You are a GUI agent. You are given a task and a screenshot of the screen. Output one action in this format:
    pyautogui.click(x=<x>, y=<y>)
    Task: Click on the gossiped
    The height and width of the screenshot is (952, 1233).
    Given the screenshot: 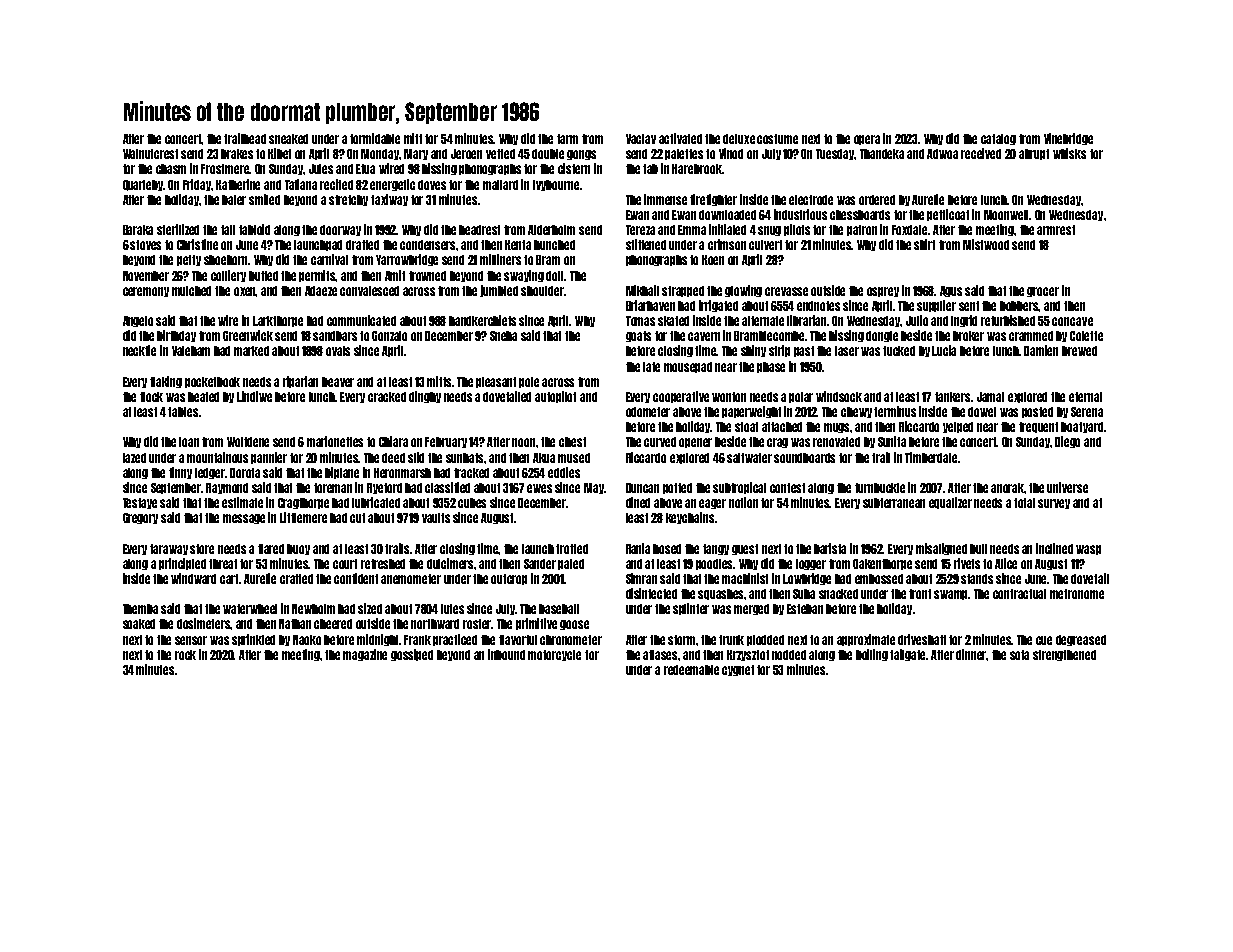 What is the action you would take?
    pyautogui.click(x=412, y=655)
